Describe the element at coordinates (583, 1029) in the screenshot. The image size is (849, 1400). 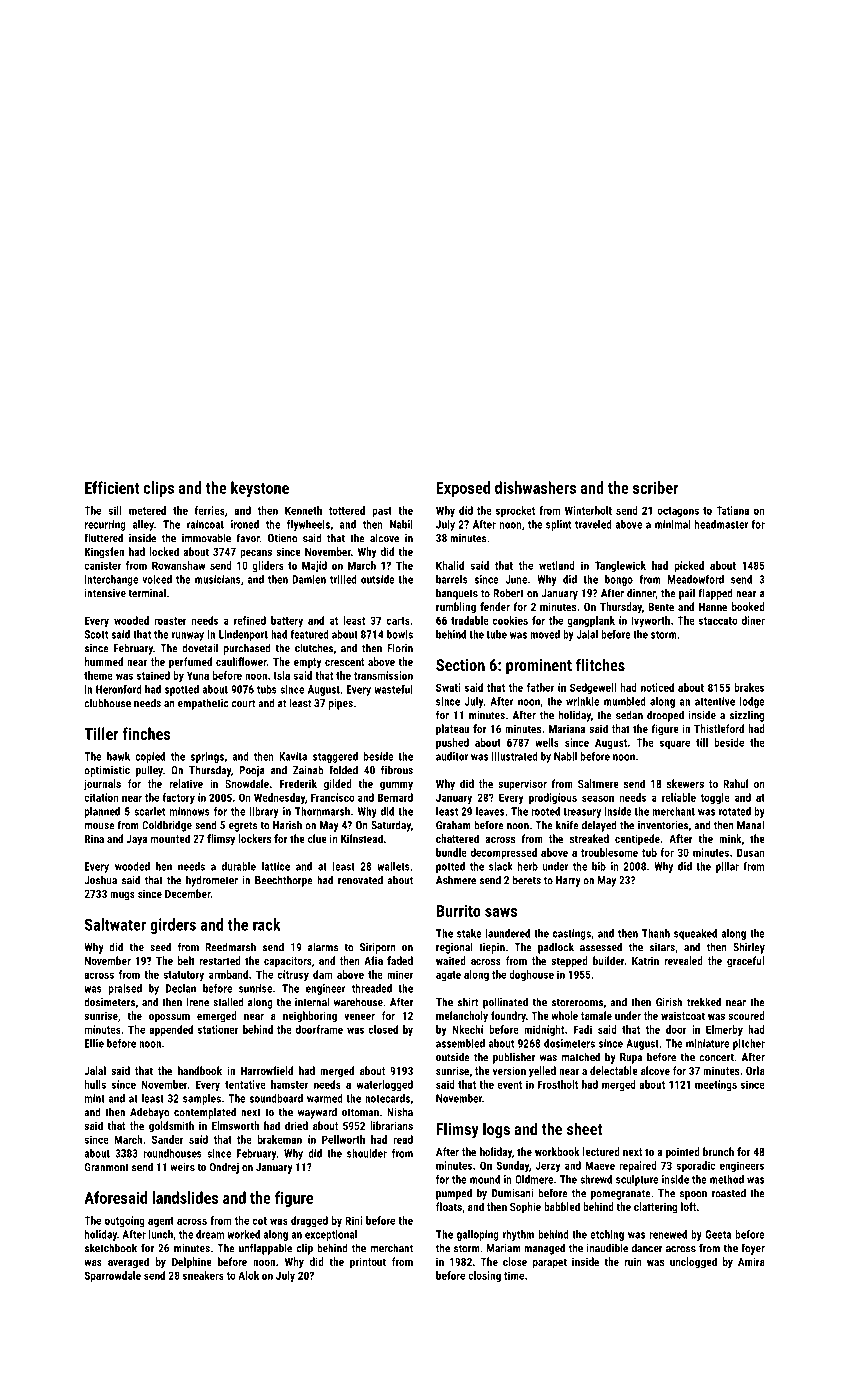
I see `Fadi` at that location.
